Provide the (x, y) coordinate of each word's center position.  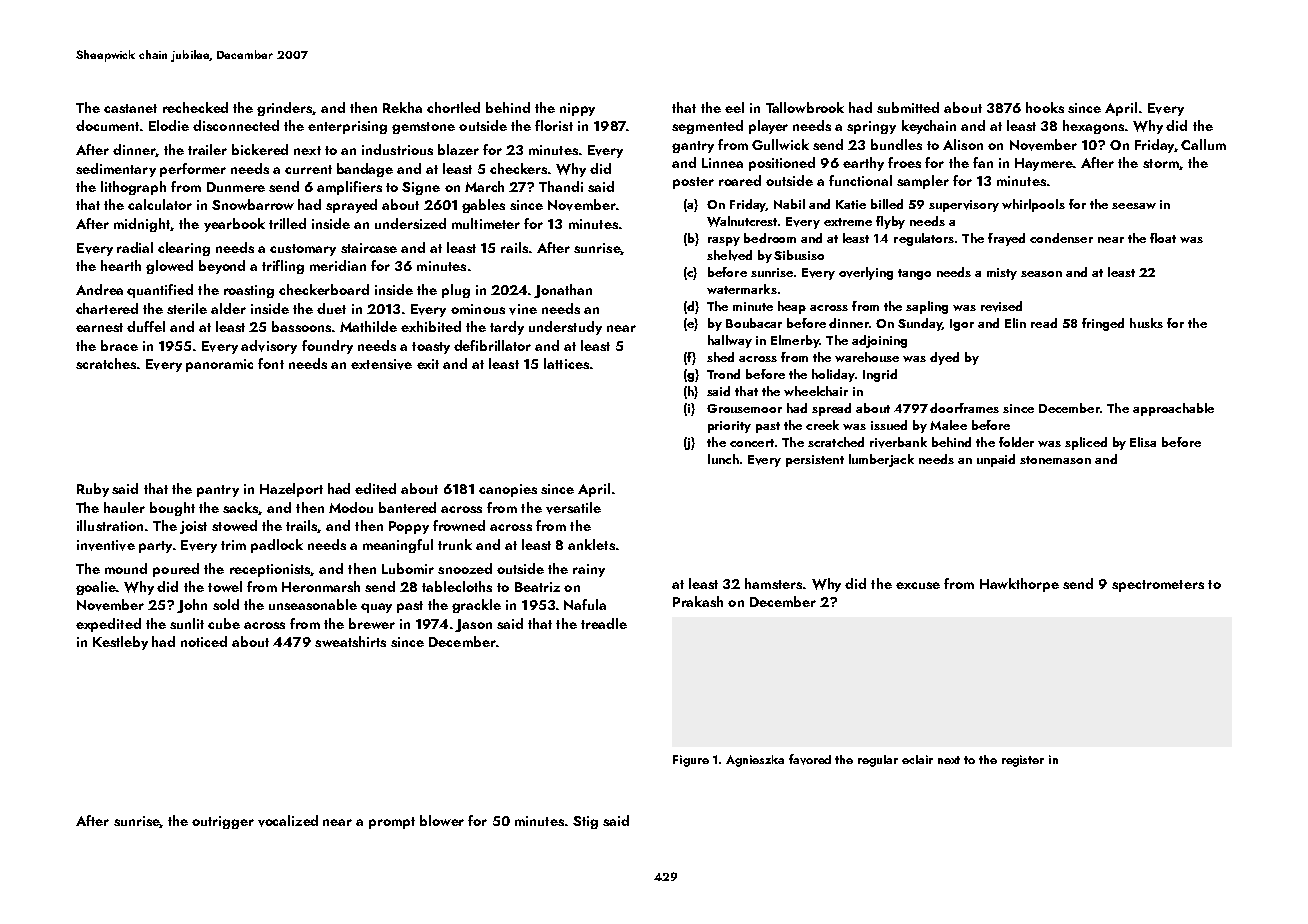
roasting (249, 291)
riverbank (898, 442)
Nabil (789, 204)
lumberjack (881, 460)
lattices (566, 363)
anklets (591, 544)
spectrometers (1158, 586)
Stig (585, 822)
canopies (508, 490)
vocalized (288, 821)
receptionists (270, 570)
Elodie (169, 125)
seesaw (1134, 206)
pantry (218, 491)
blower (442, 820)
